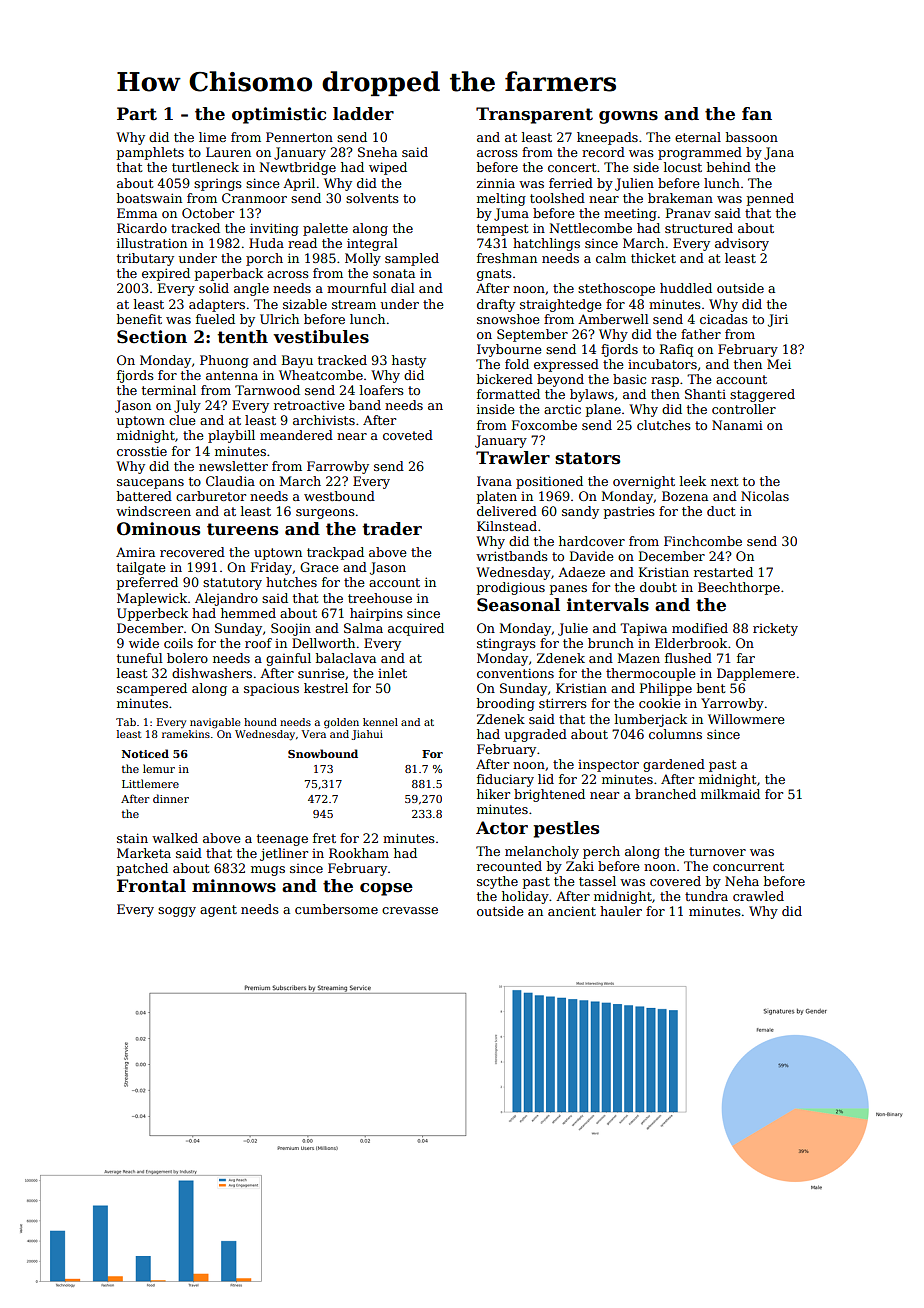  I want to click on cumbersome, so click(336, 909).
